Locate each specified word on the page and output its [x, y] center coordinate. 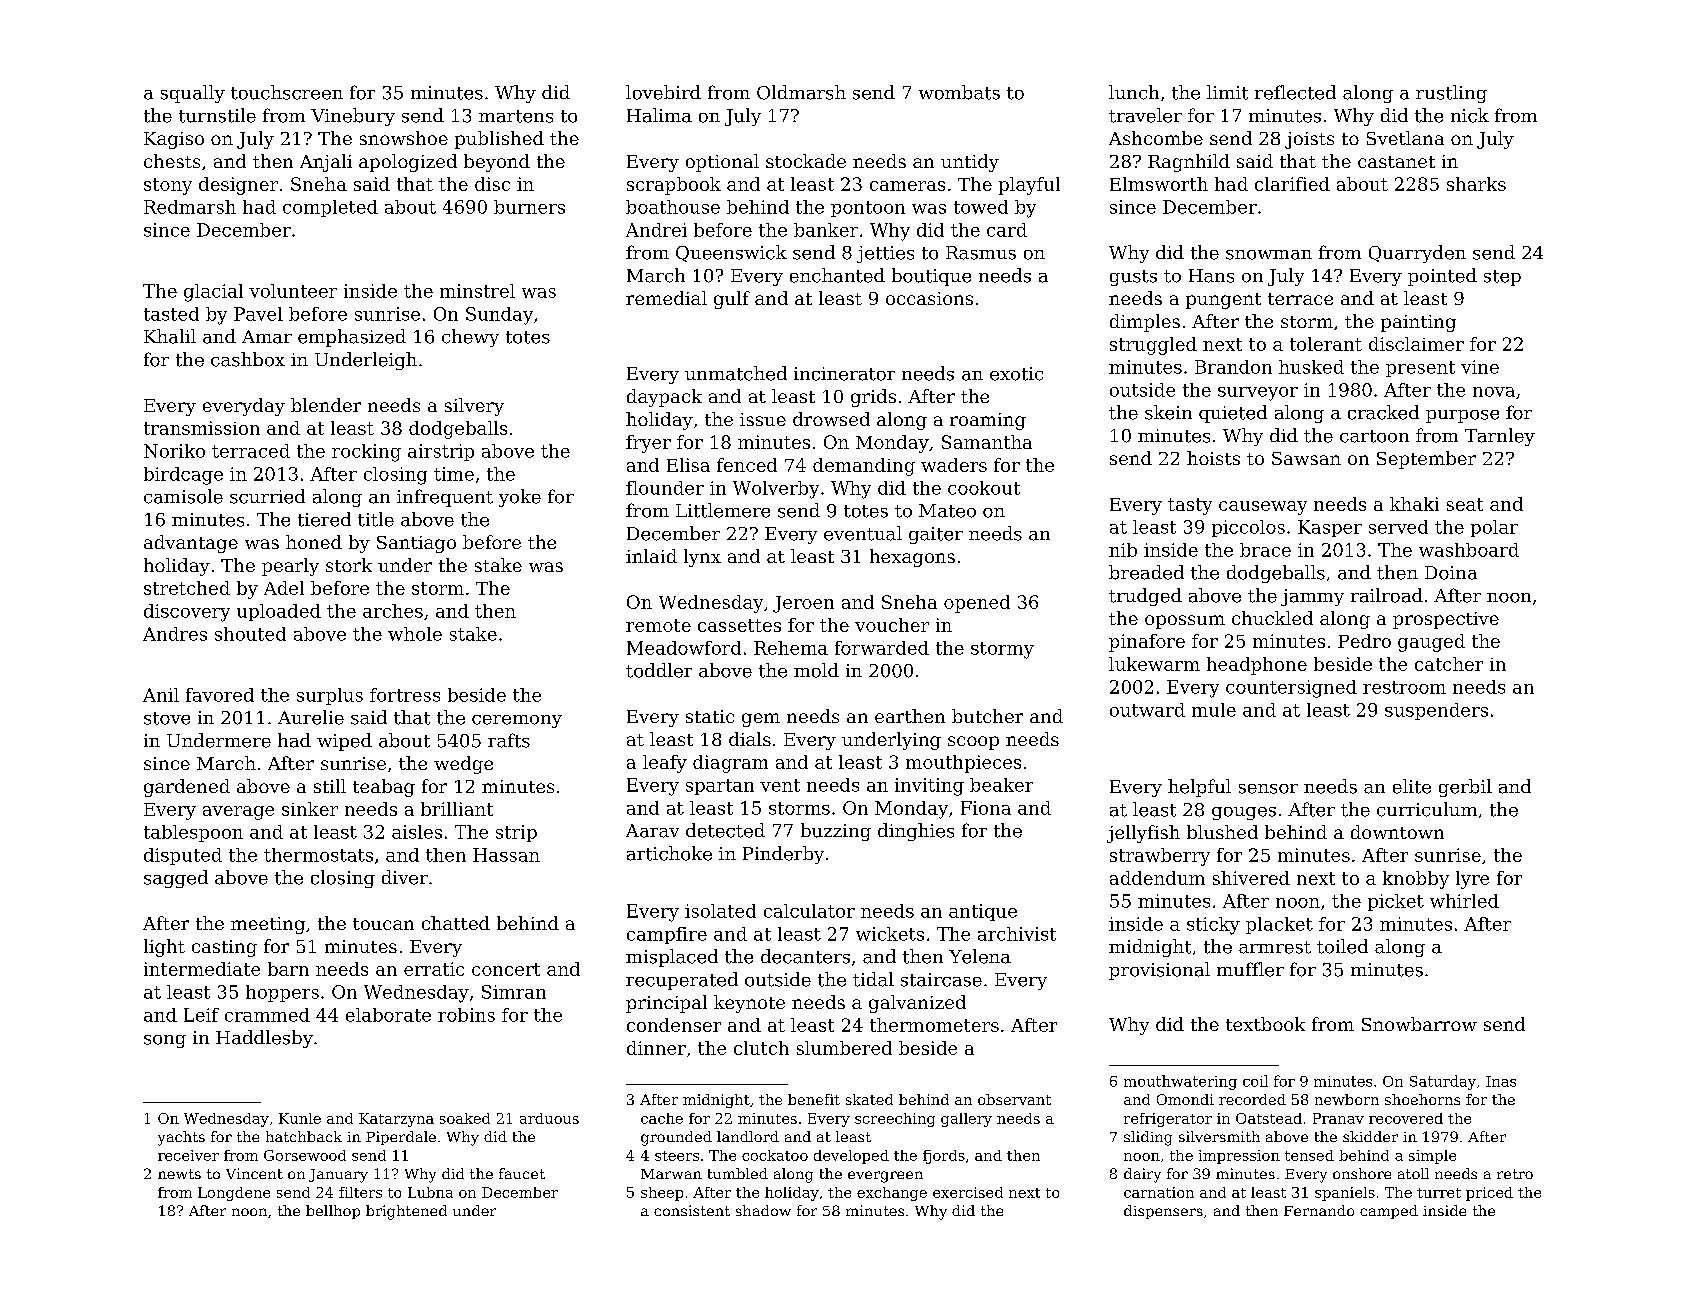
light [164, 948]
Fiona [986, 808]
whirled [1464, 901]
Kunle [300, 1118]
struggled [1153, 346]
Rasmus [981, 253]
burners [529, 207]
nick [1470, 115]
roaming [988, 421]
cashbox [248, 359]
